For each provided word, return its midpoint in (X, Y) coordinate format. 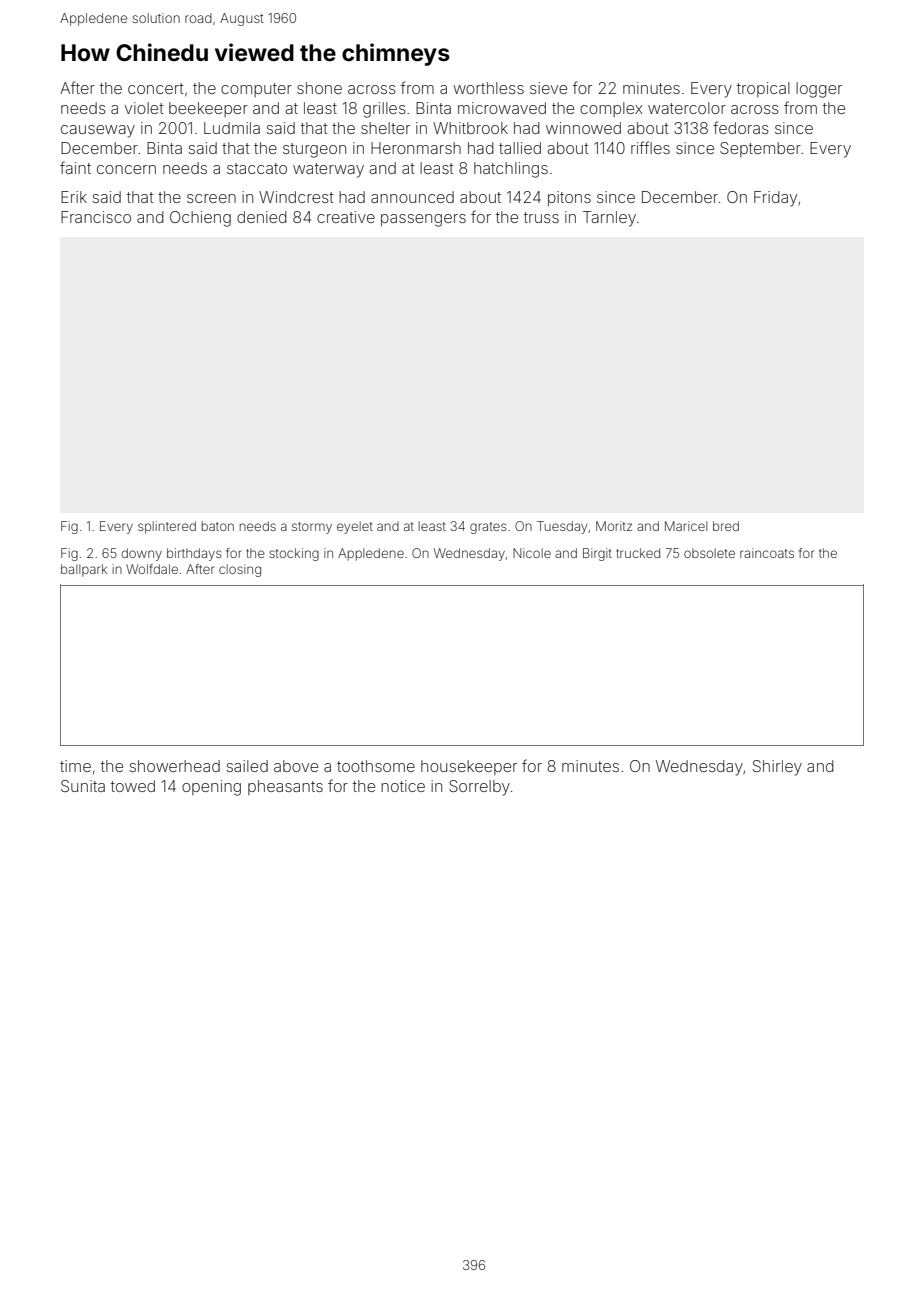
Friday (775, 199)
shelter (385, 128)
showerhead (175, 766)
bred (726, 526)
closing (240, 570)
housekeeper (469, 767)
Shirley (777, 768)
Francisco (96, 217)
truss (541, 217)
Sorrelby (479, 788)
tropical (763, 89)
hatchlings (511, 170)
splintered (167, 527)
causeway (98, 131)
